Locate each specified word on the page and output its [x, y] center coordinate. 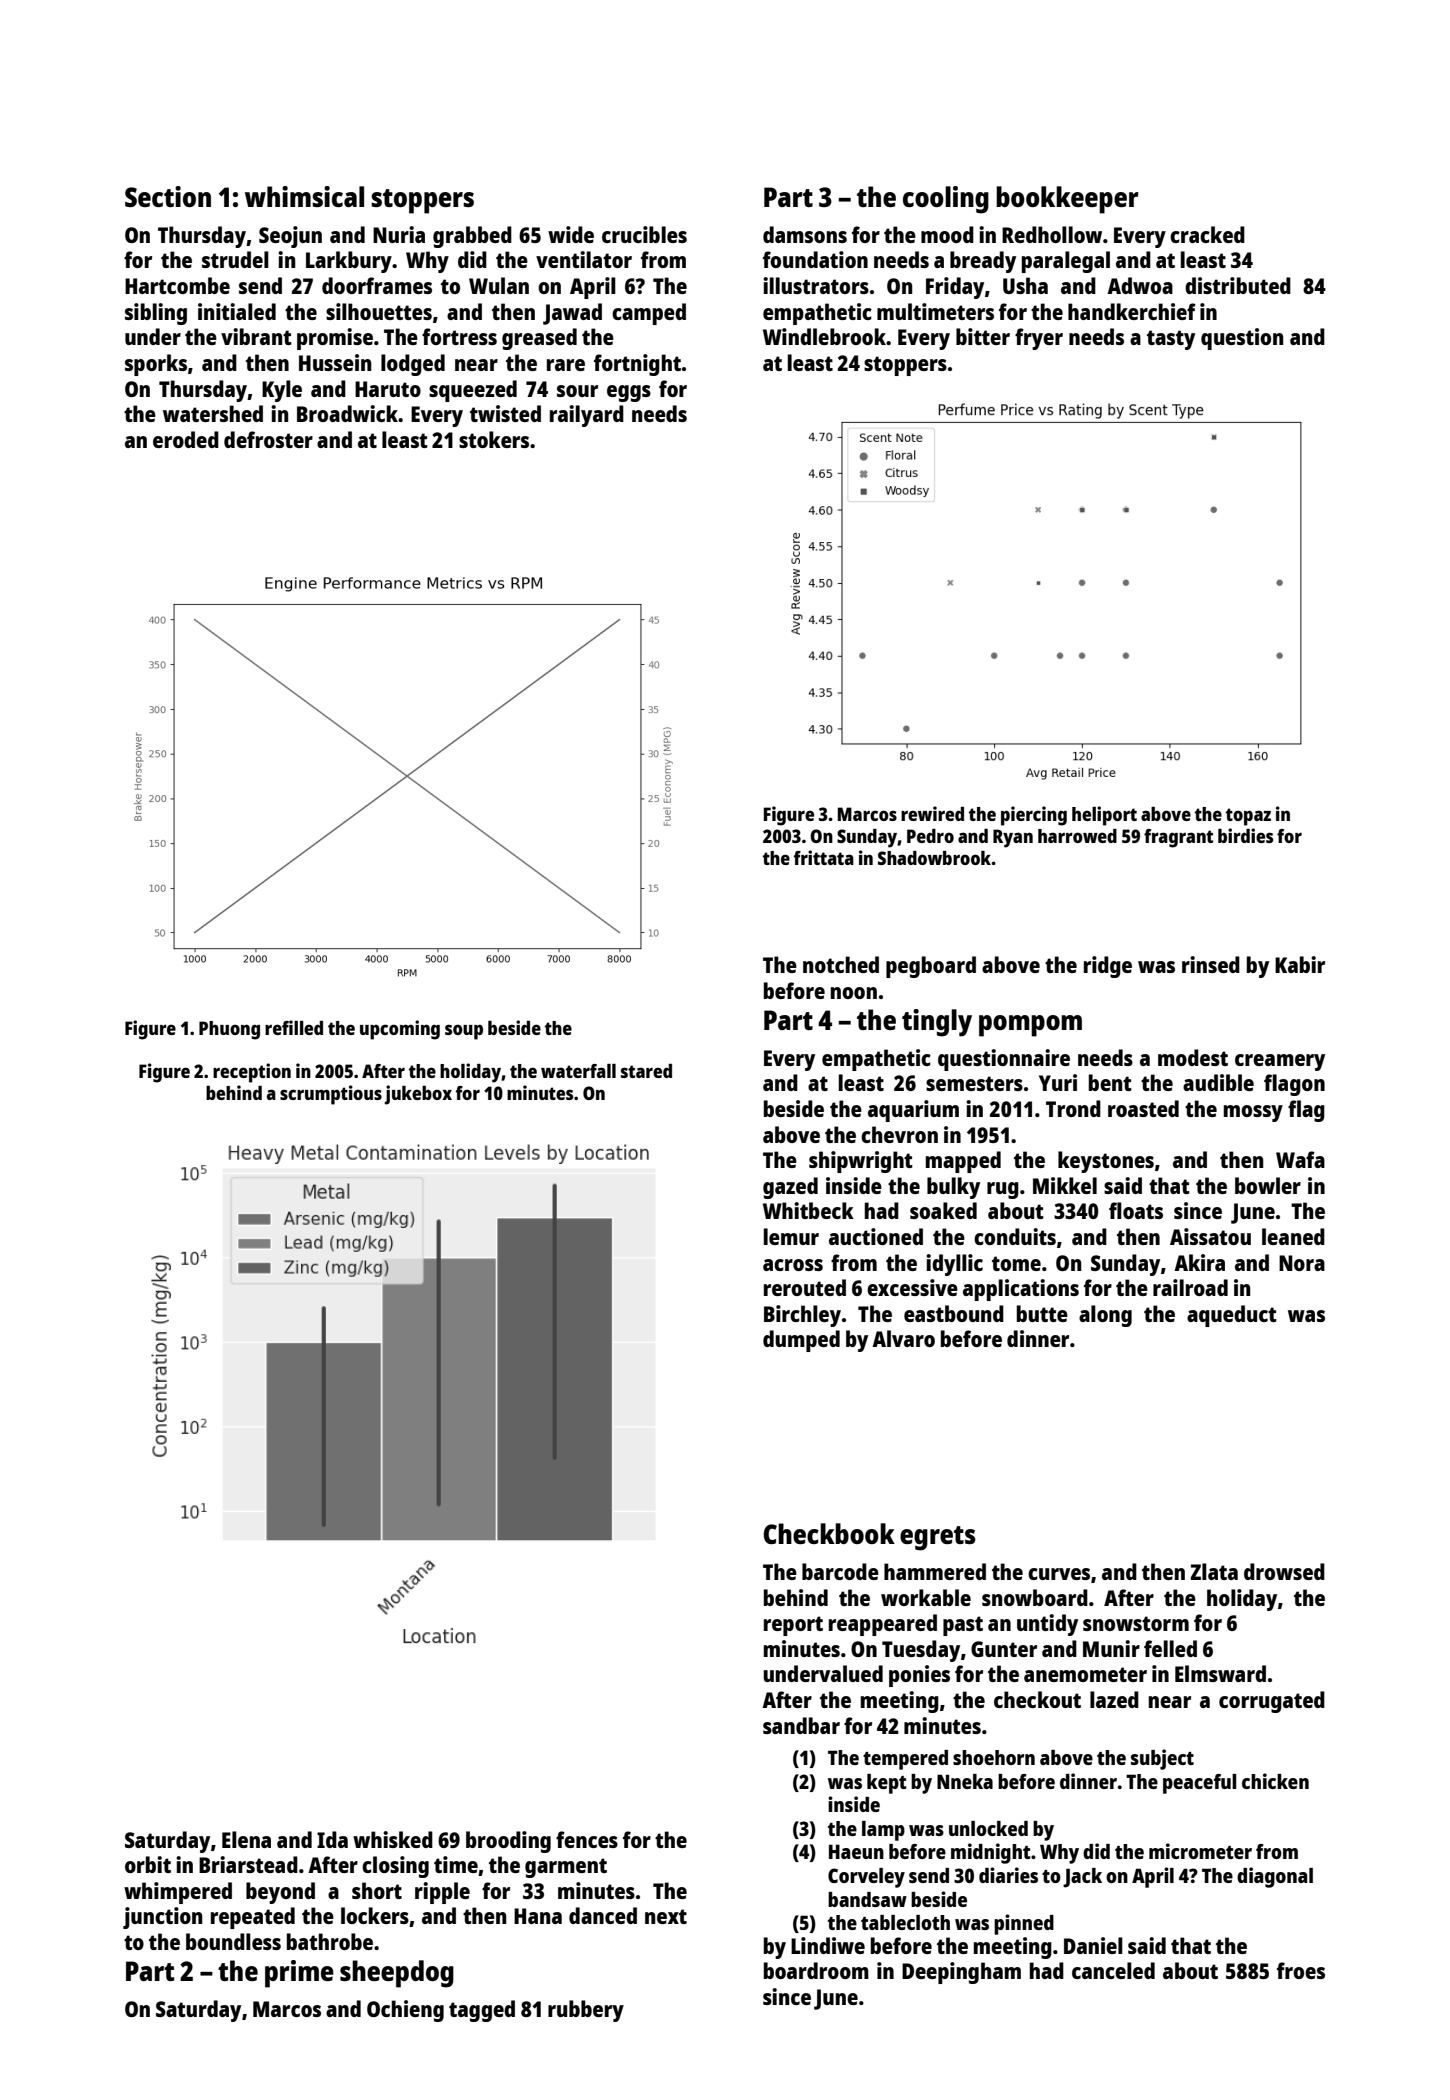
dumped [801, 1341]
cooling [946, 200]
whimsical [304, 196]
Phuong [229, 1030]
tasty [1171, 340]
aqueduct [1232, 1316]
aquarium [913, 1111]
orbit [148, 1864]
